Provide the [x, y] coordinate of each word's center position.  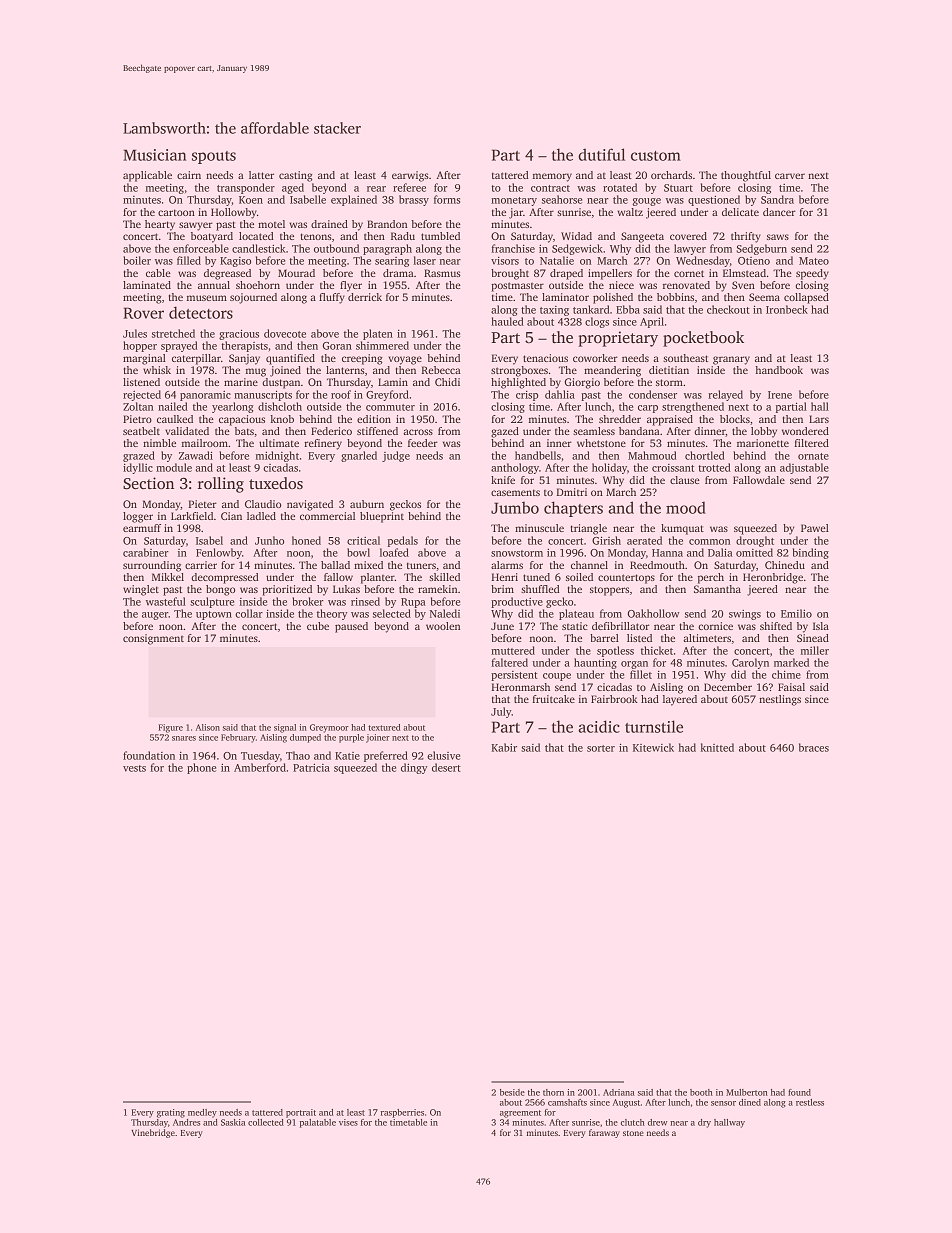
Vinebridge [153, 1133]
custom [656, 156]
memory [552, 177]
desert [446, 767]
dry [704, 1123]
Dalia [720, 552]
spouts [214, 157]
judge [396, 456]
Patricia [311, 768]
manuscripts [263, 395]
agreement [520, 1114]
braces [814, 747]
